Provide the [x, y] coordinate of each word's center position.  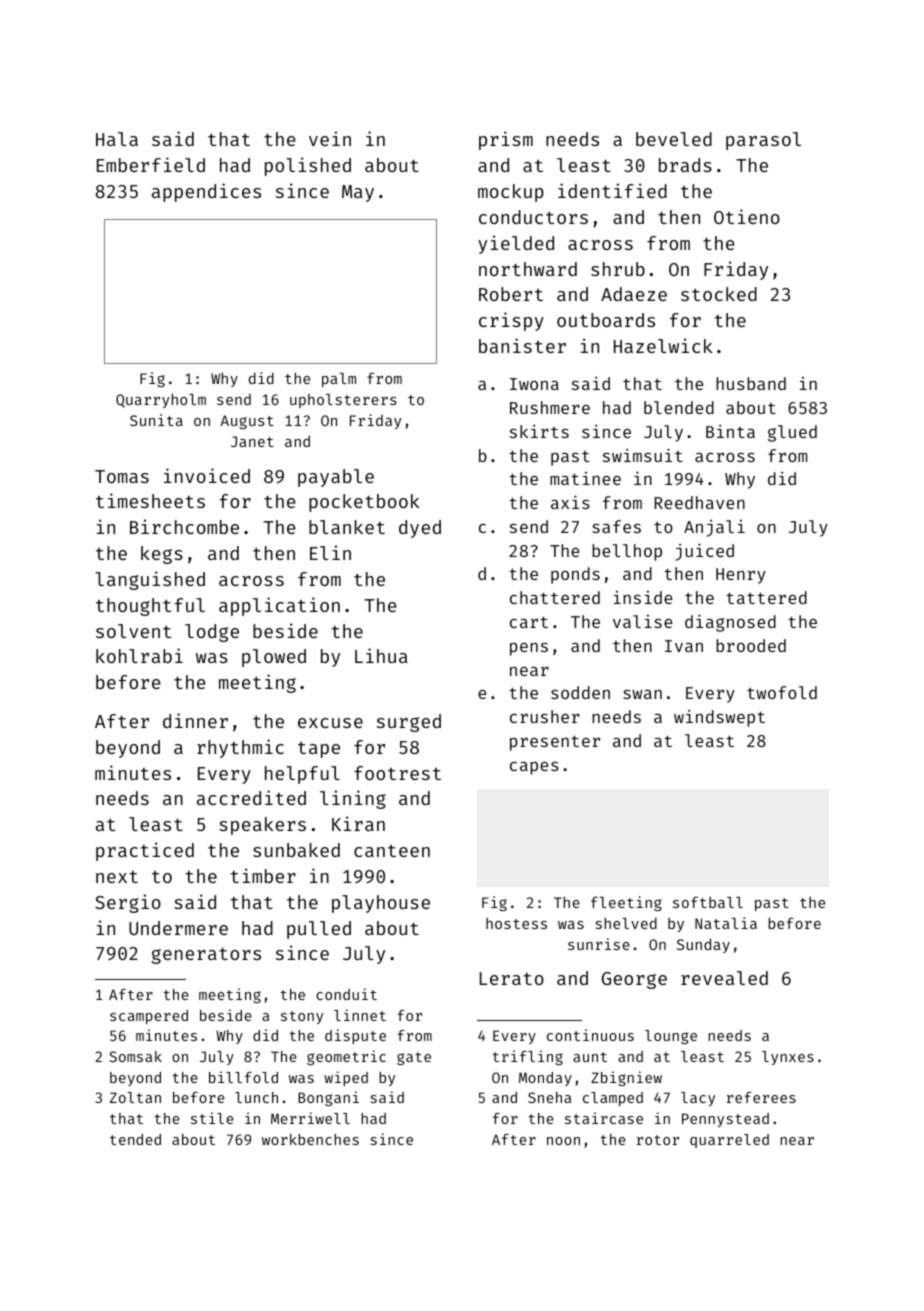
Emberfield [151, 164]
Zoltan [135, 1097]
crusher [545, 716]
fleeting [626, 903]
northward [528, 269]
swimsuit [643, 455]
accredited [251, 797]
